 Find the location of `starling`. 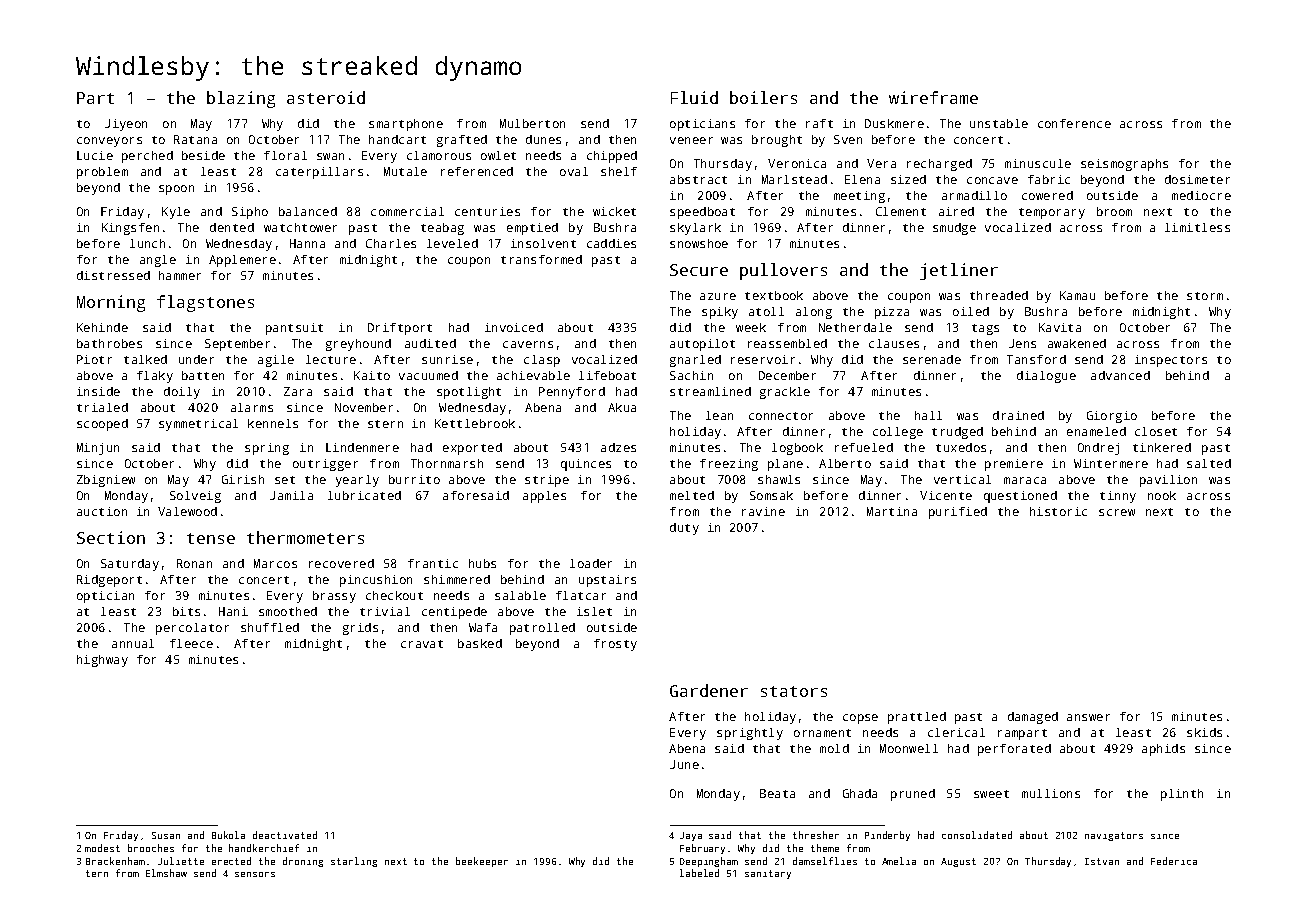

starling is located at coordinates (354, 862).
